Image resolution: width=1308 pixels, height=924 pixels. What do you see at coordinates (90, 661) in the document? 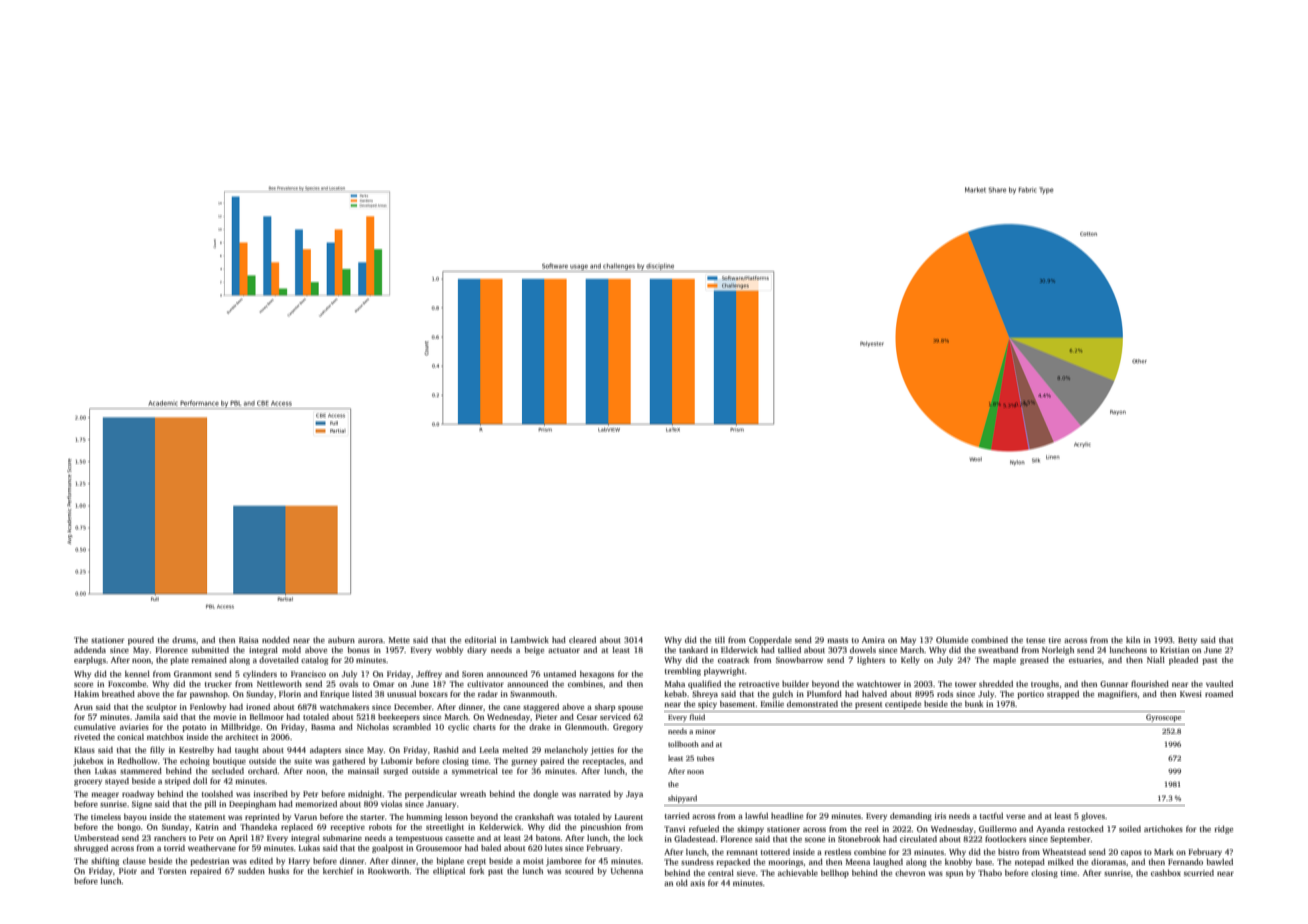
I see `earplugs` at bounding box center [90, 661].
